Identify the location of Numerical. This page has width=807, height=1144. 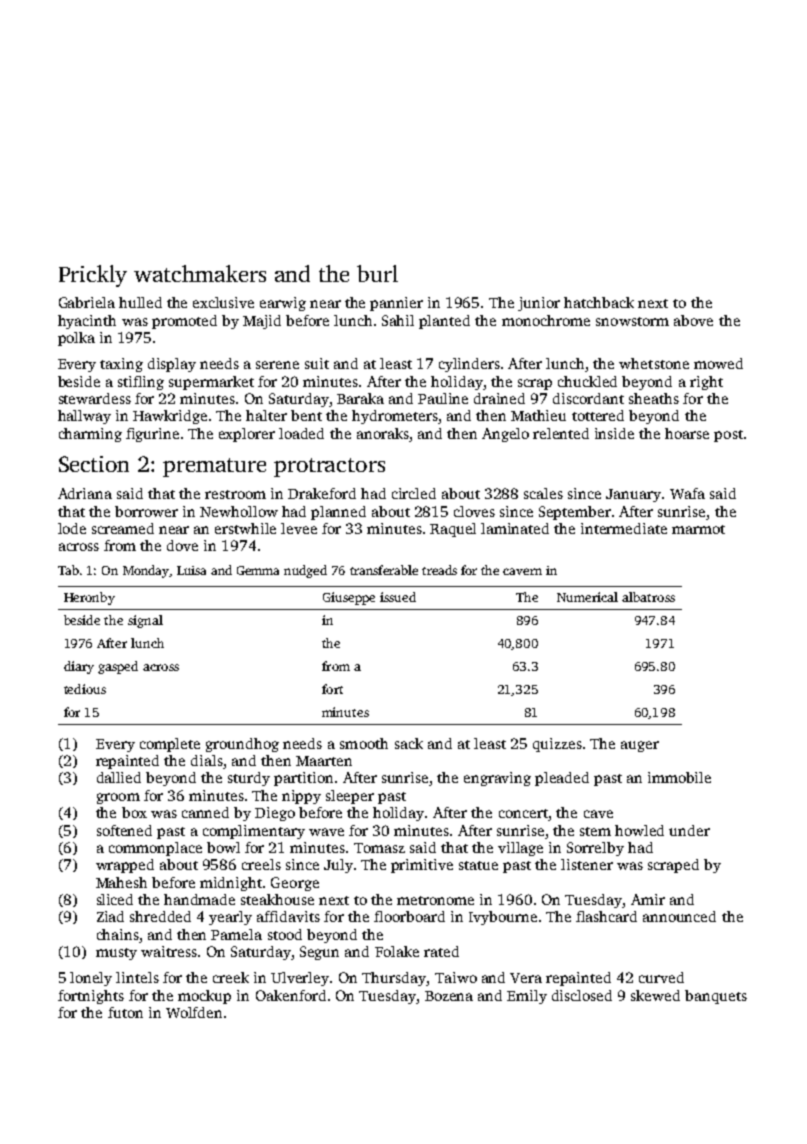
(587, 597).
